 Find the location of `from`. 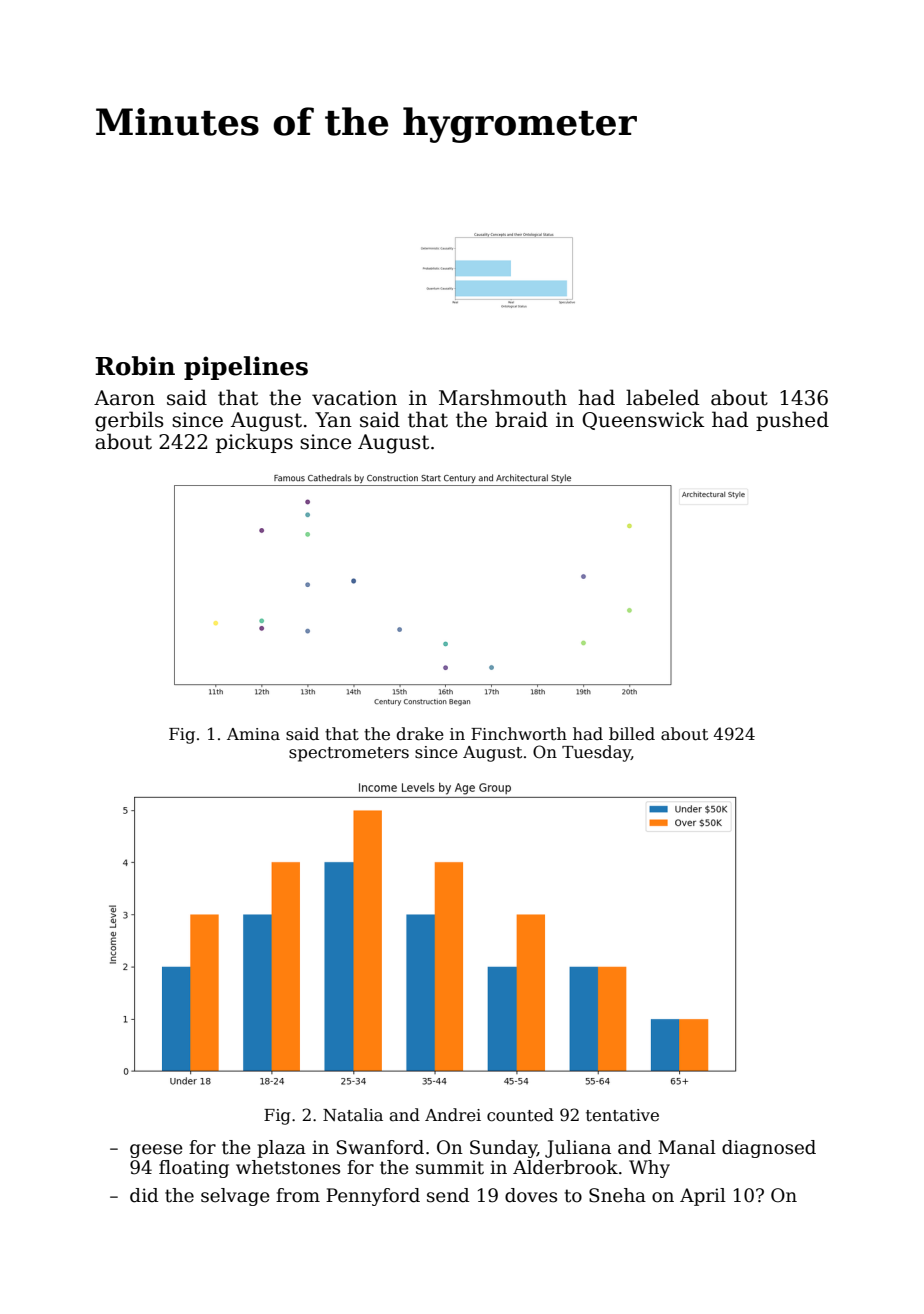

from is located at coordinates (298, 1195).
